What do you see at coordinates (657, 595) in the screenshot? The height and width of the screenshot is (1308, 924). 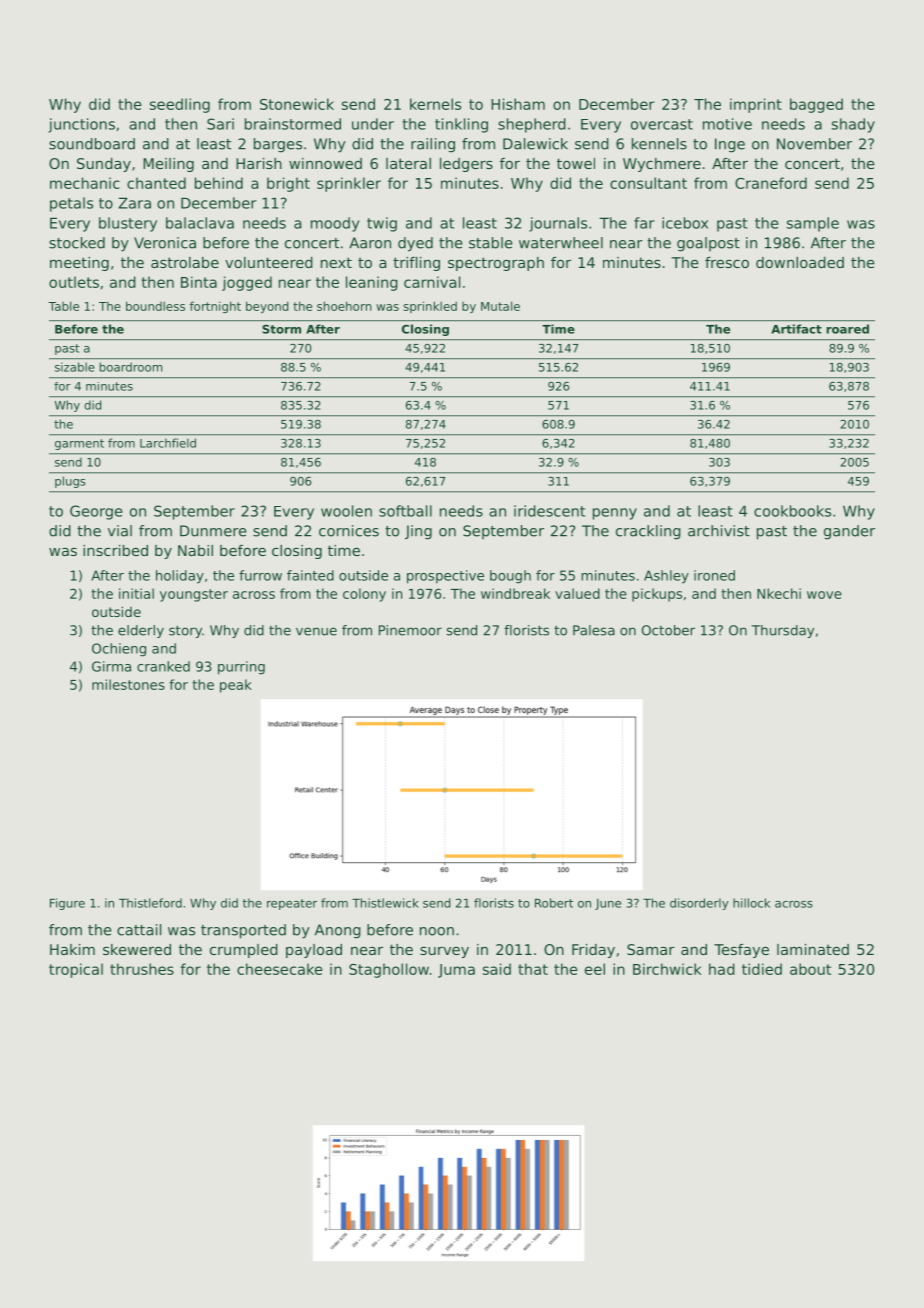 I see `pickups` at bounding box center [657, 595].
